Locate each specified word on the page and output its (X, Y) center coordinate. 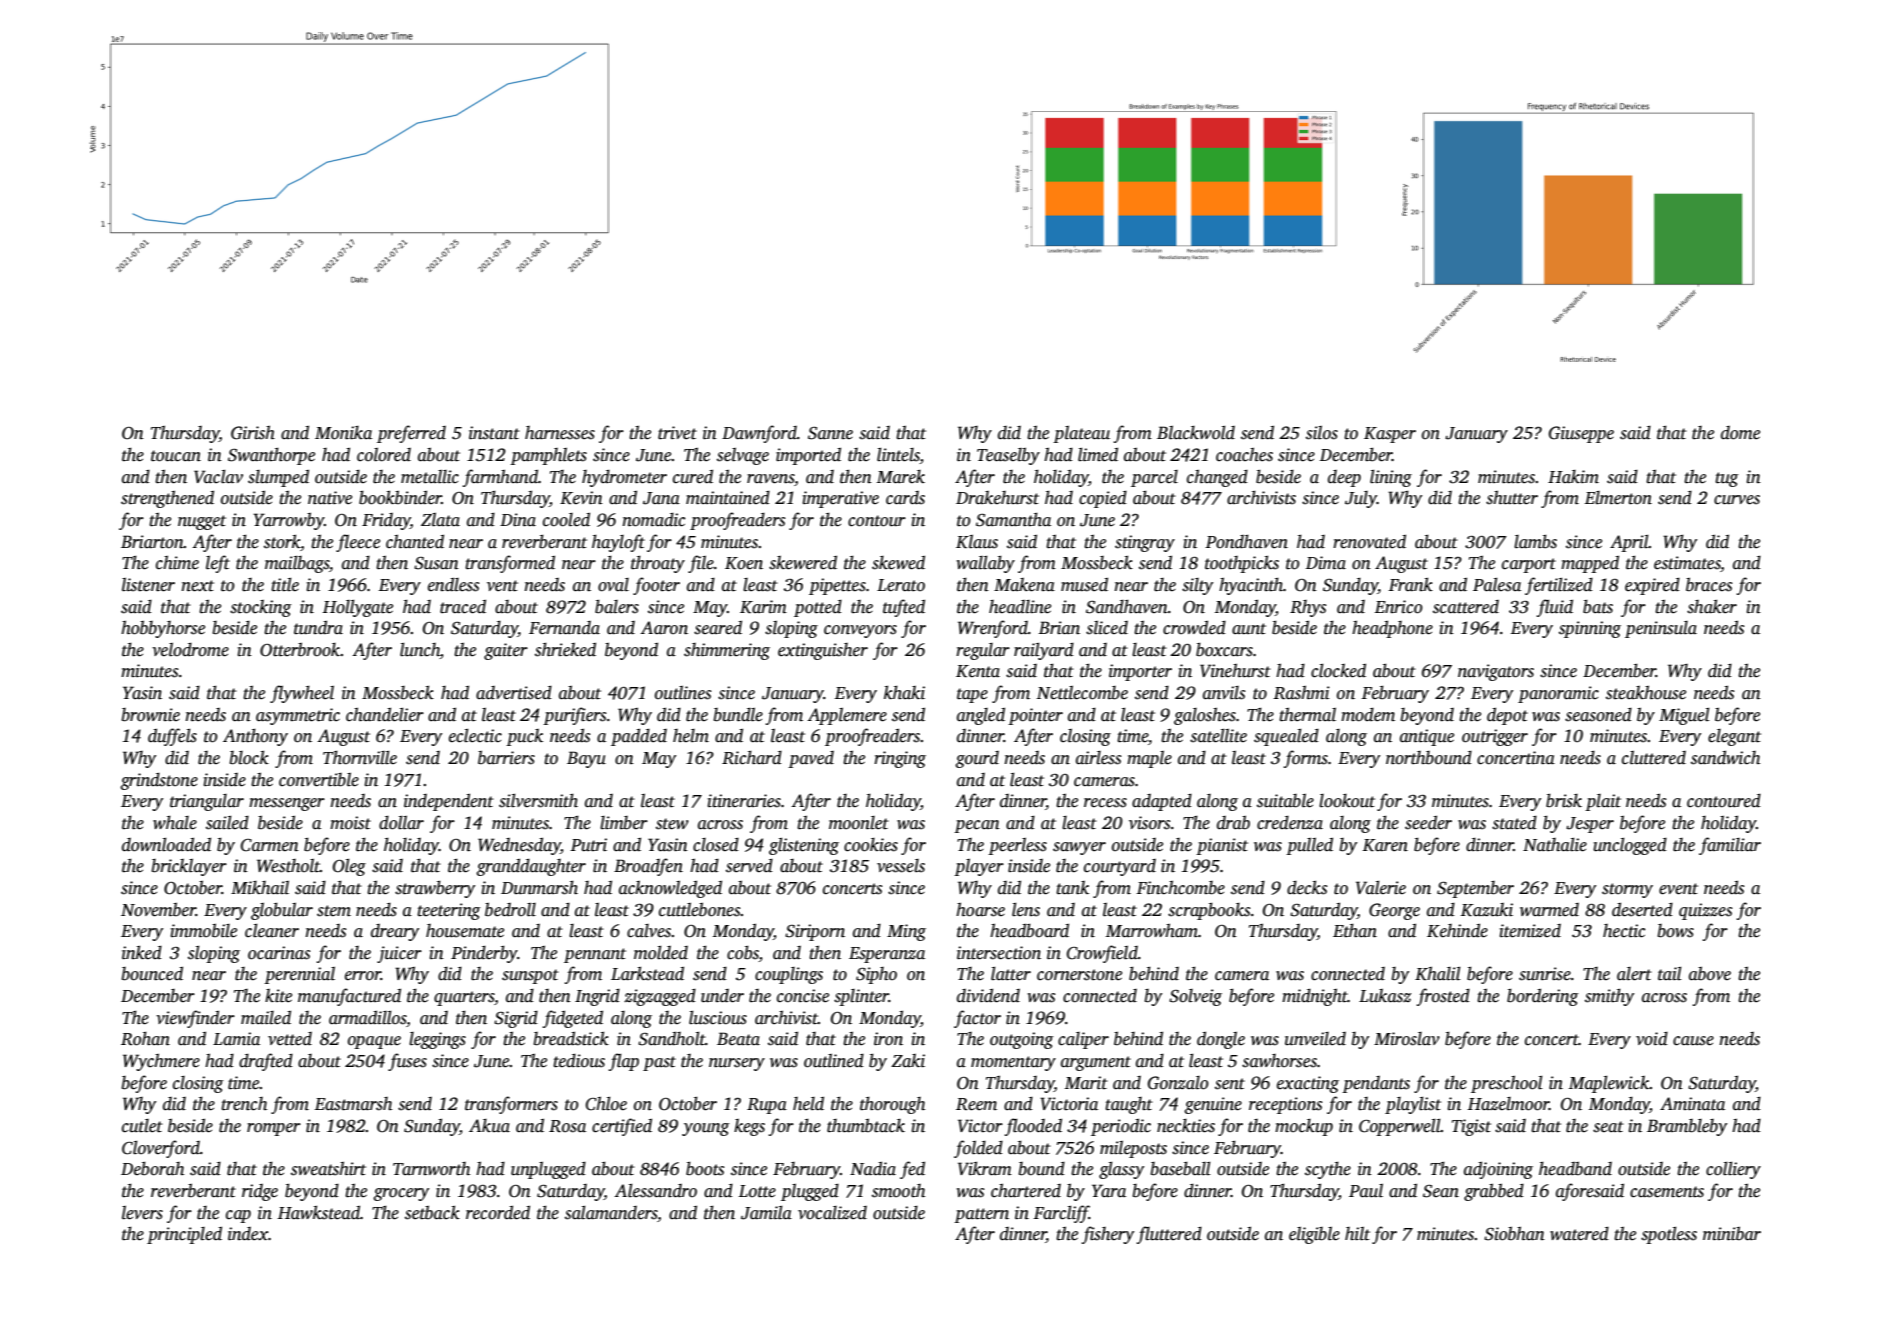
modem (1368, 715)
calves (649, 931)
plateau (1081, 434)
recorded (498, 1212)
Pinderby (484, 954)
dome (1740, 433)
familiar (1730, 846)
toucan (176, 456)
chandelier (385, 714)
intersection (999, 953)
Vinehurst (1235, 670)
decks (1307, 887)
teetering (448, 911)
